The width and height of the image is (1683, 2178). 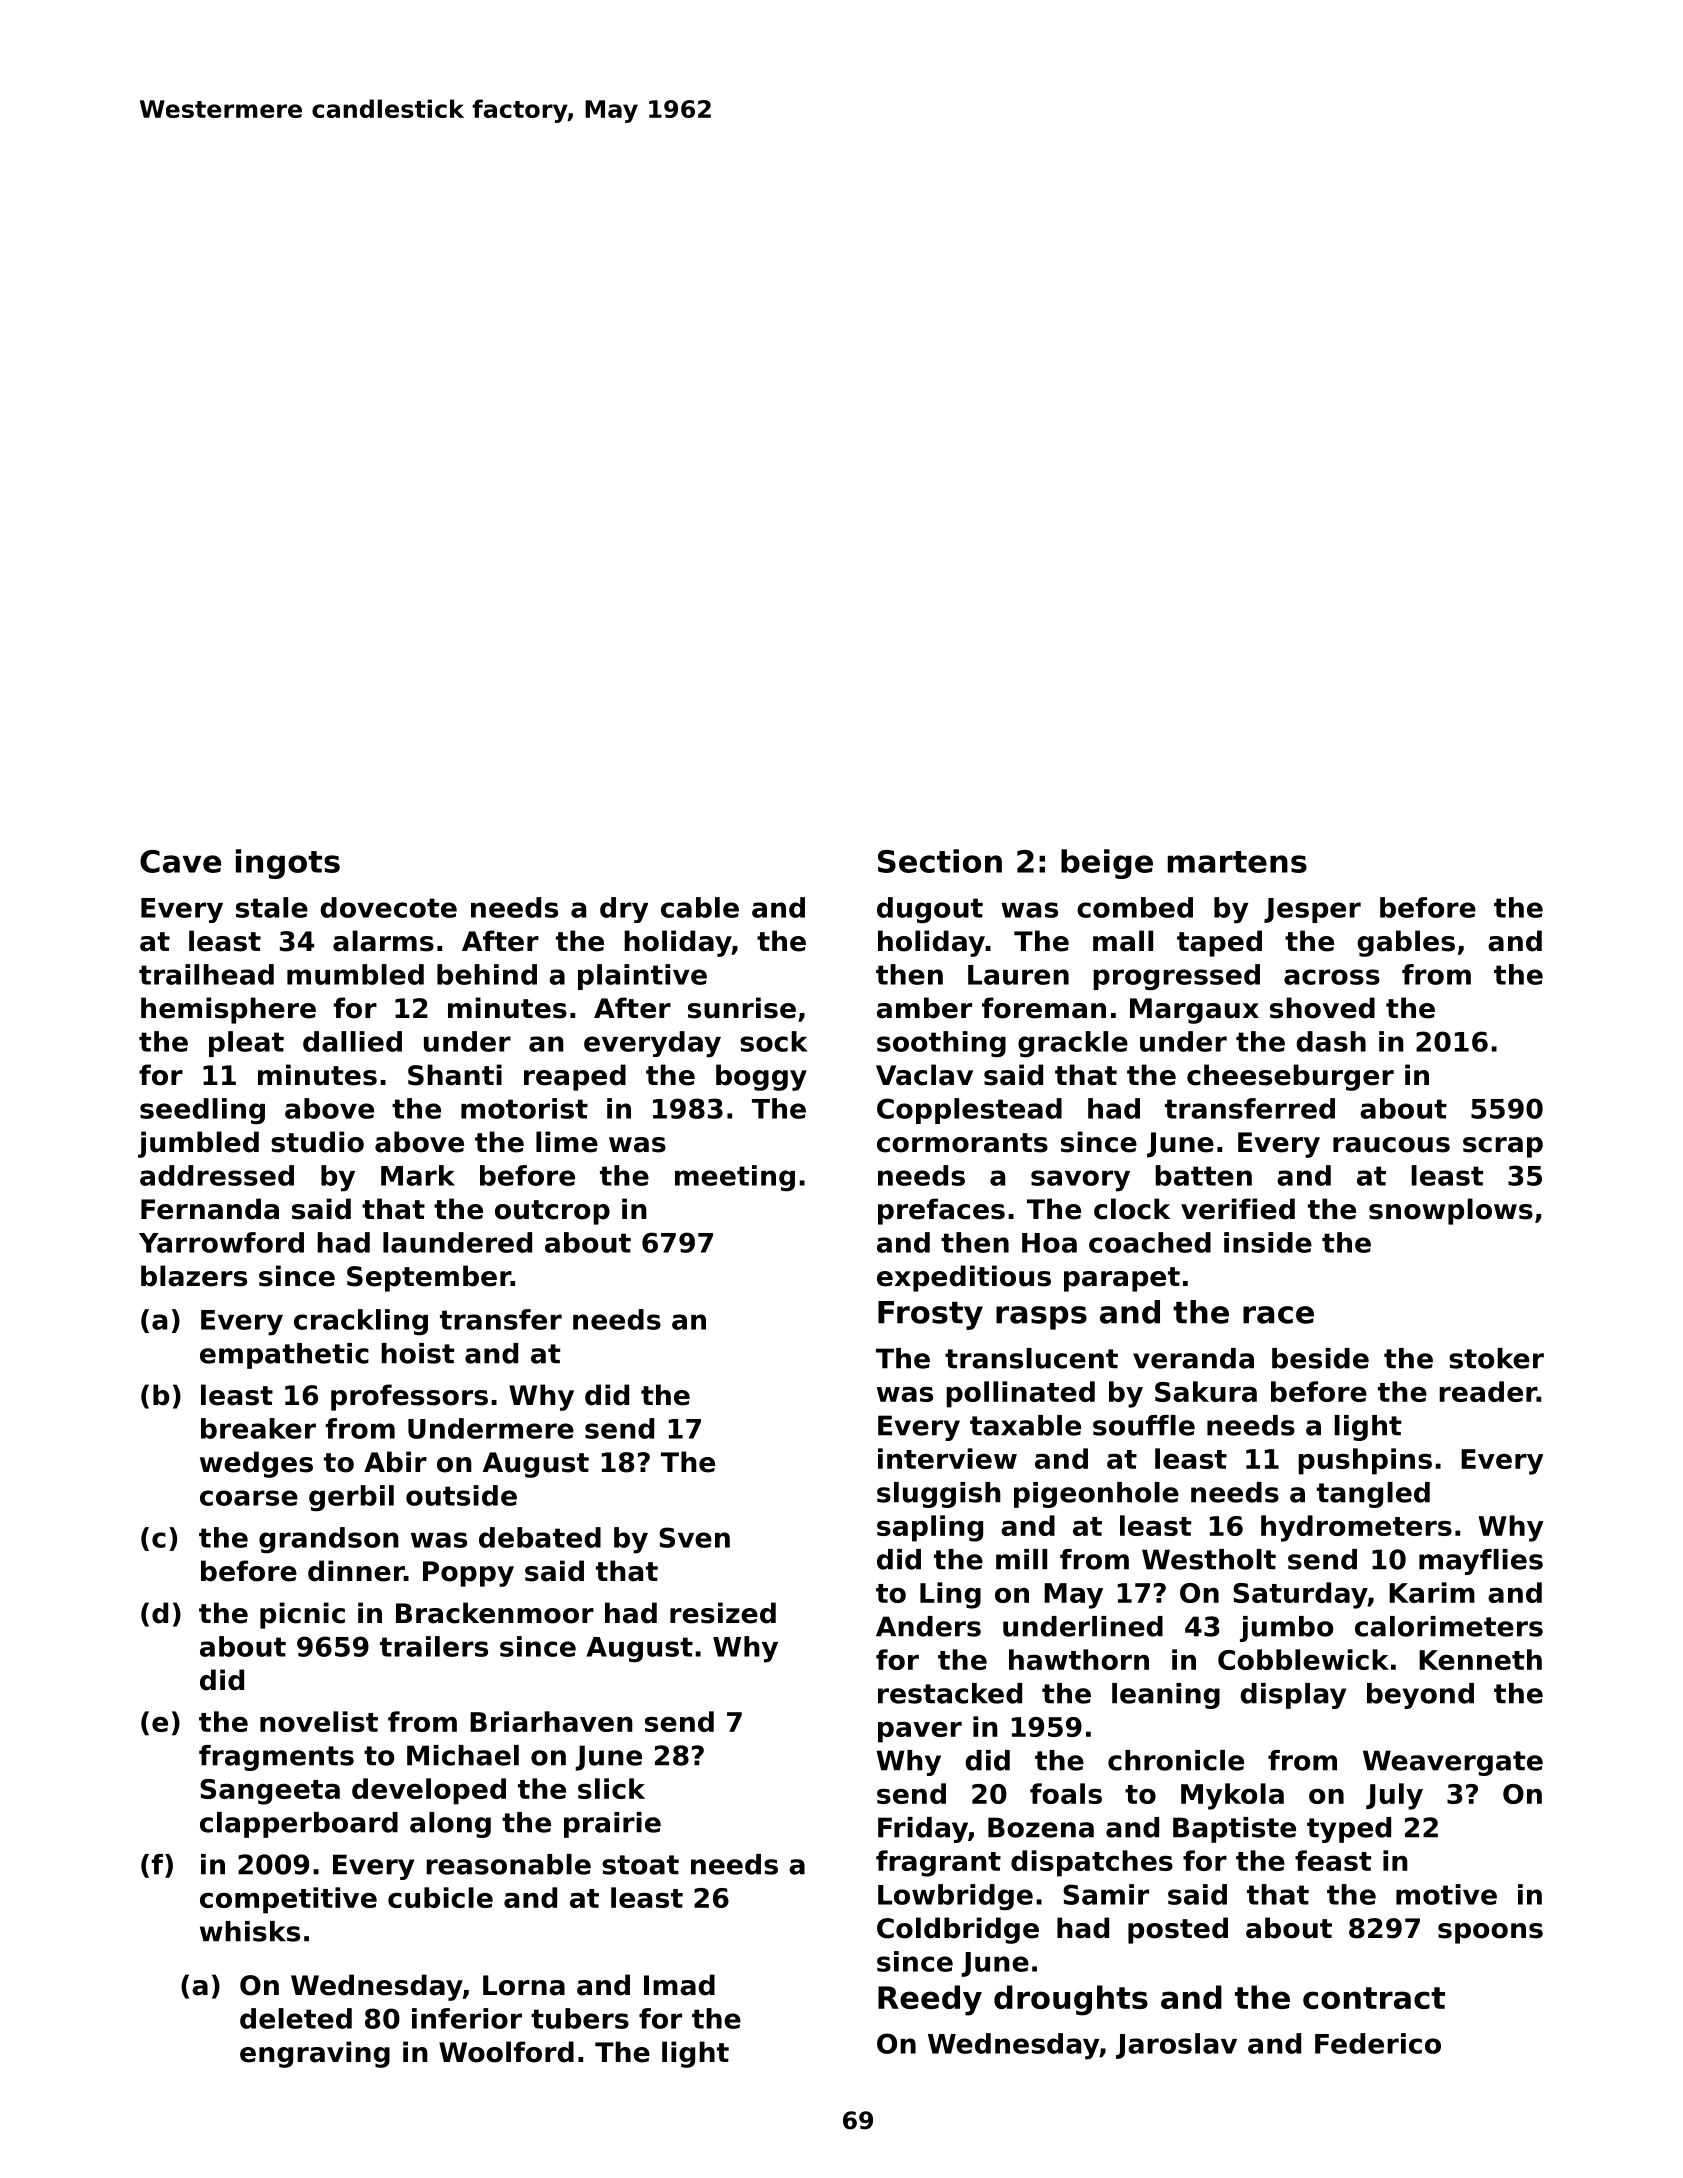 What do you see at coordinates (1451, 1211) in the image?
I see `snowplows` at bounding box center [1451, 1211].
